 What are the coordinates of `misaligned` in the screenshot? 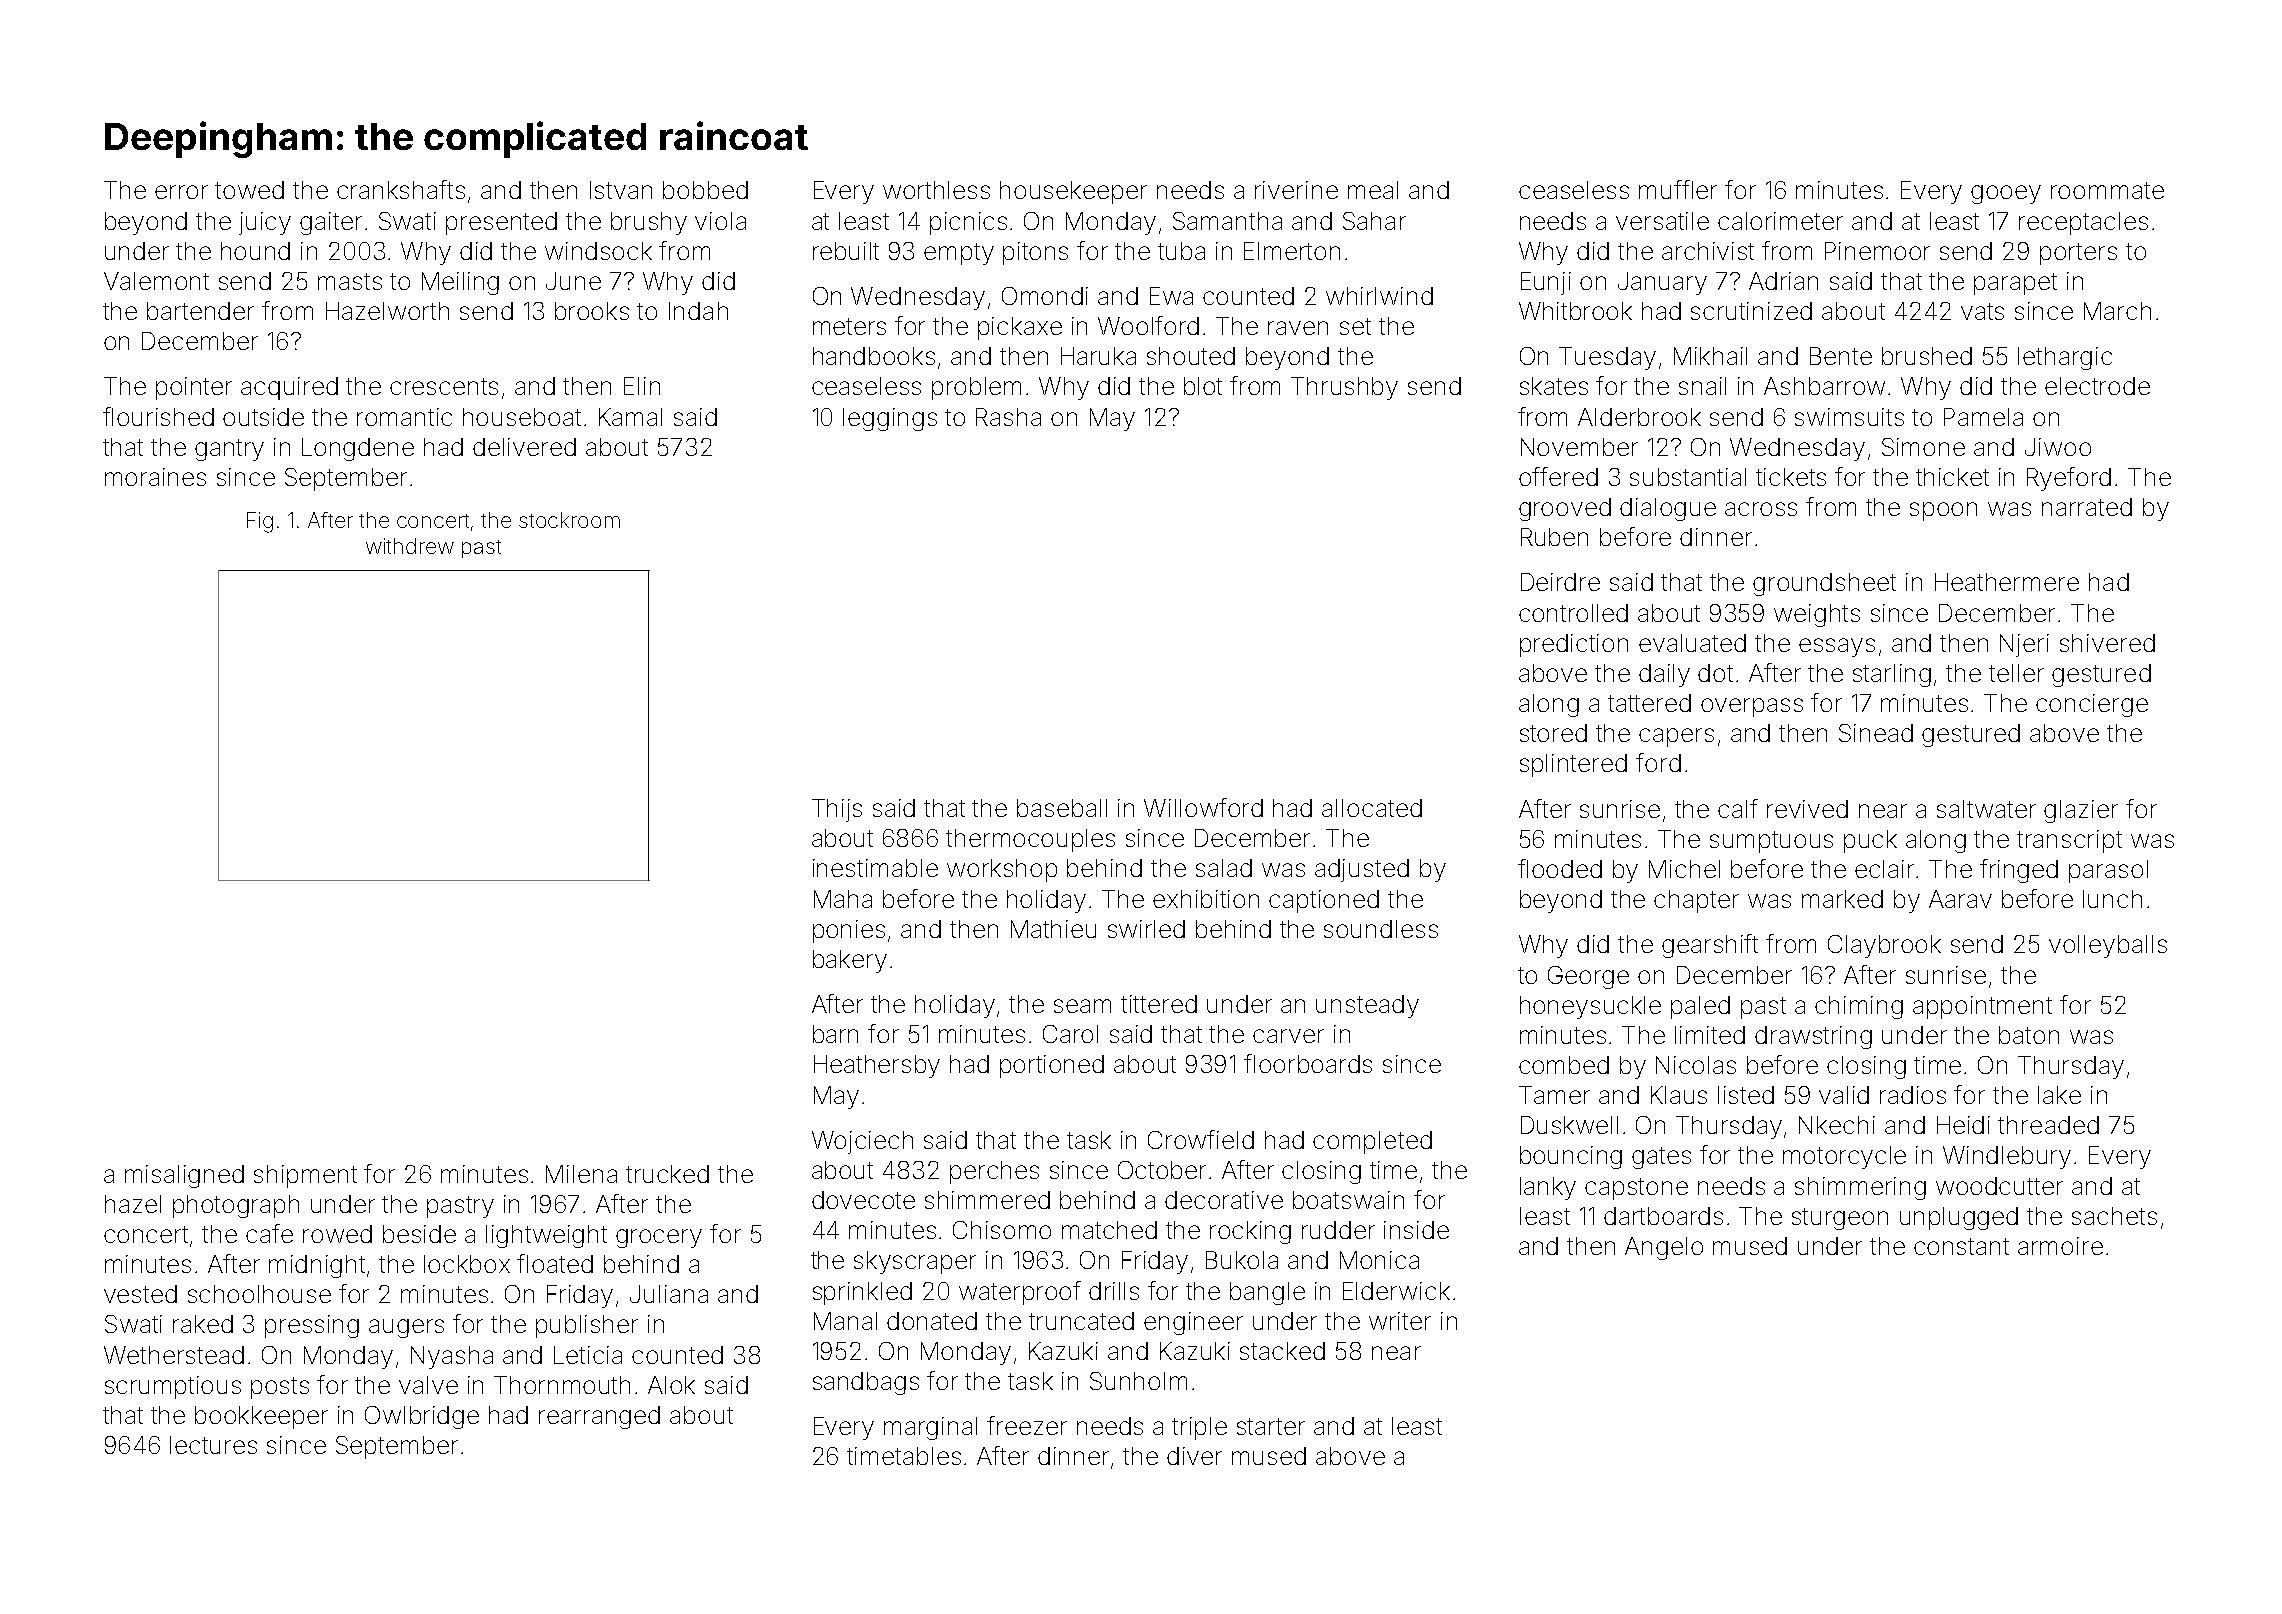 It's located at (184, 1176).
